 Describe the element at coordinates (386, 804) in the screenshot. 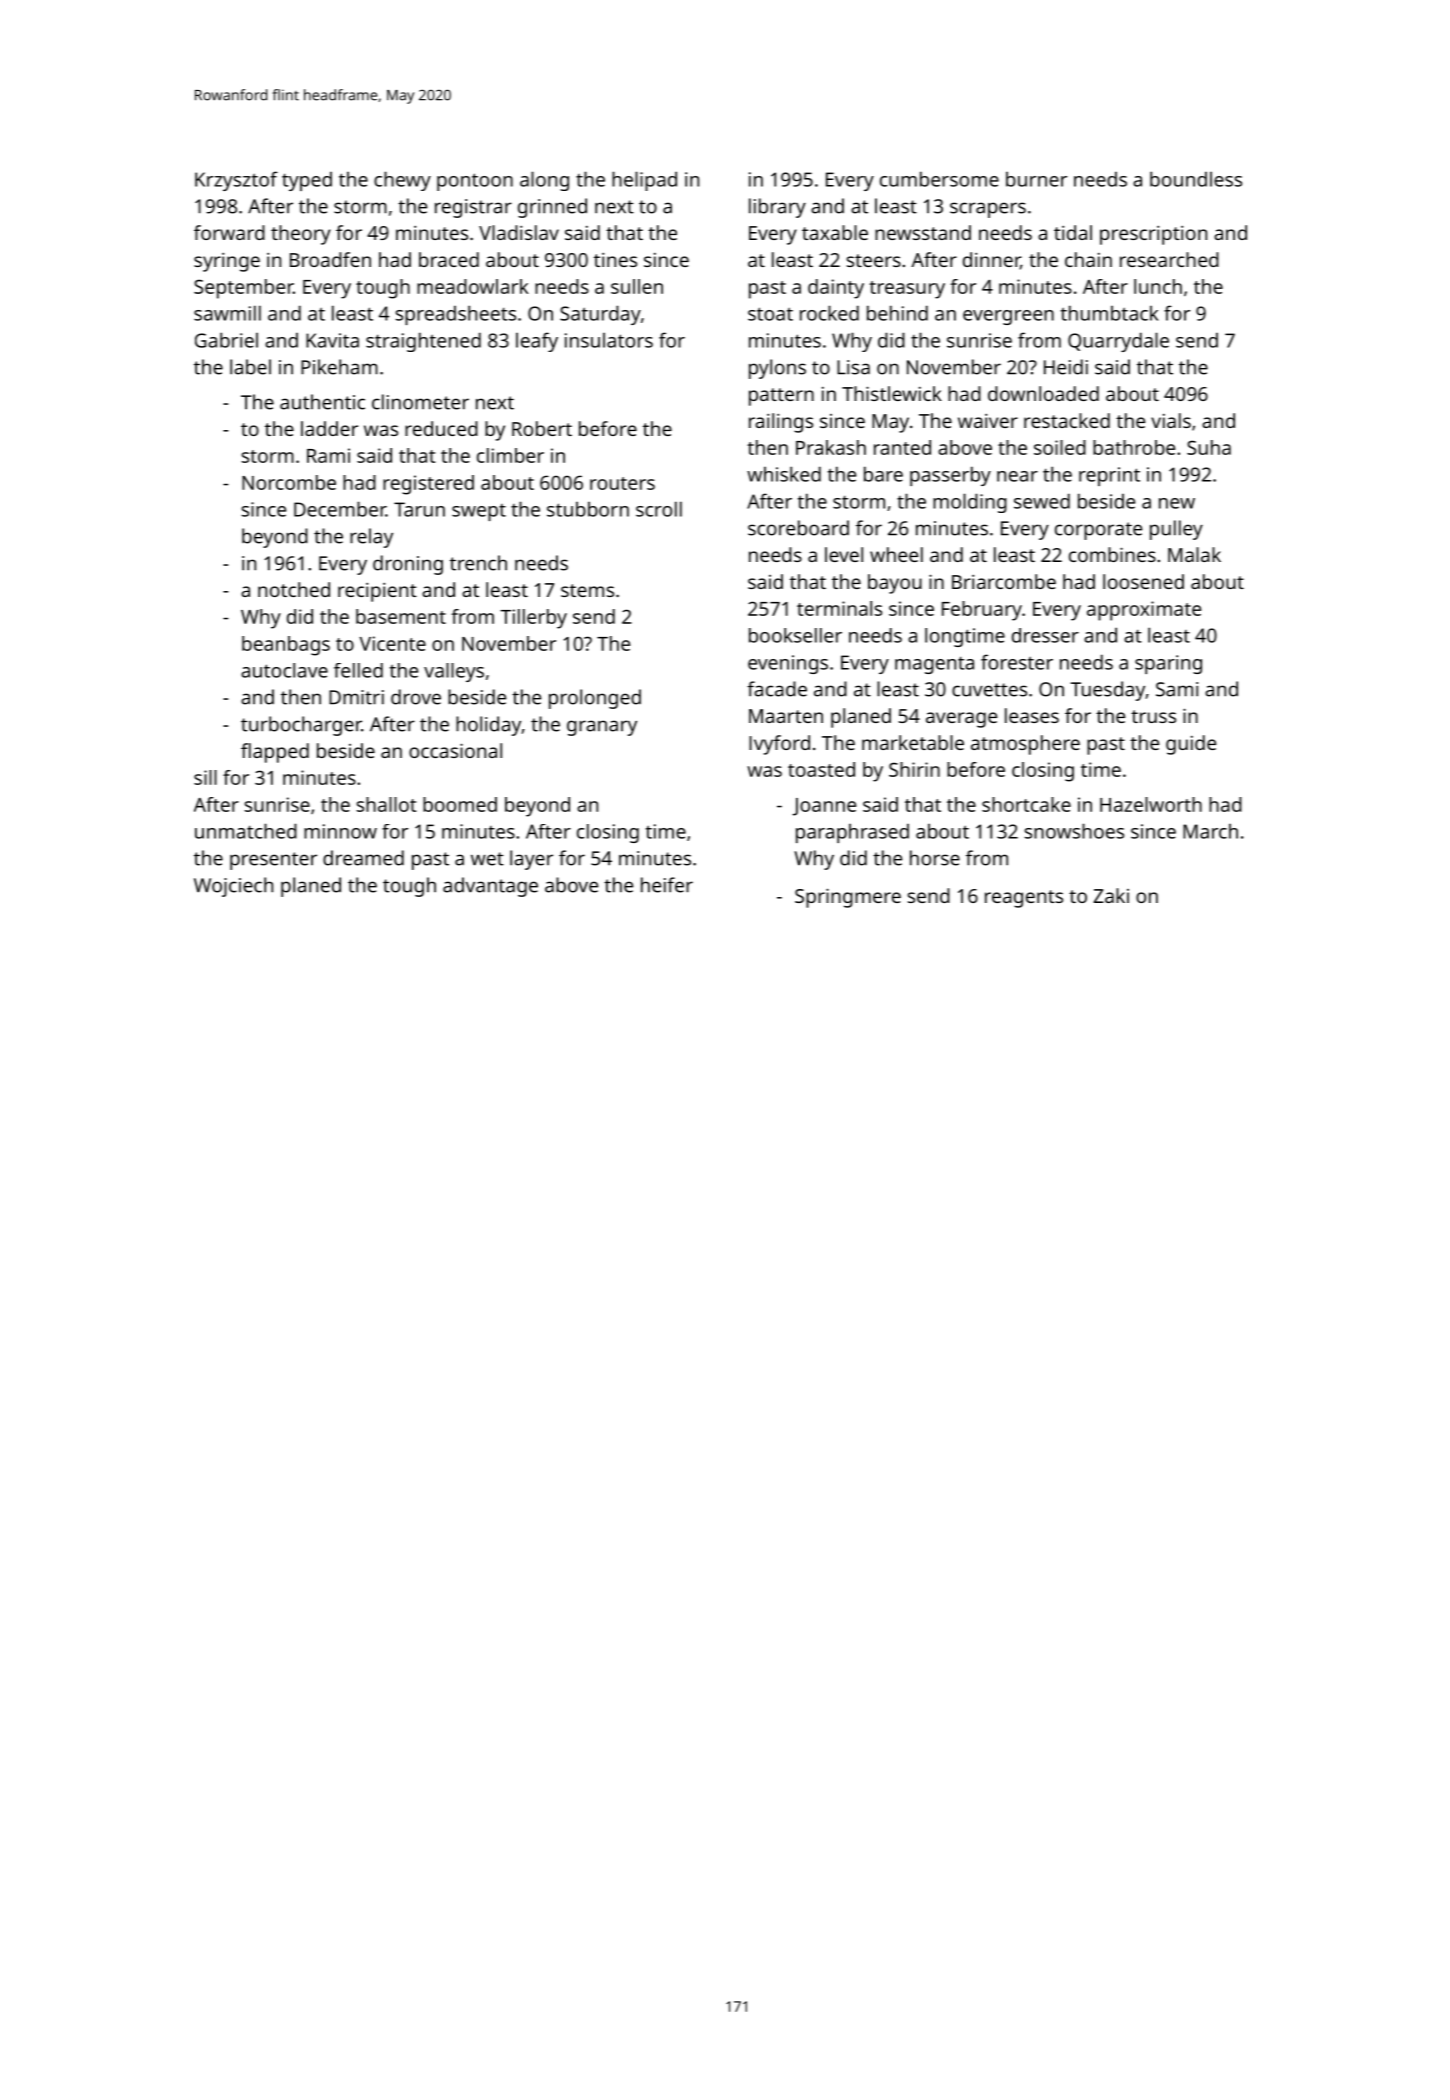

I see `shallot` at that location.
